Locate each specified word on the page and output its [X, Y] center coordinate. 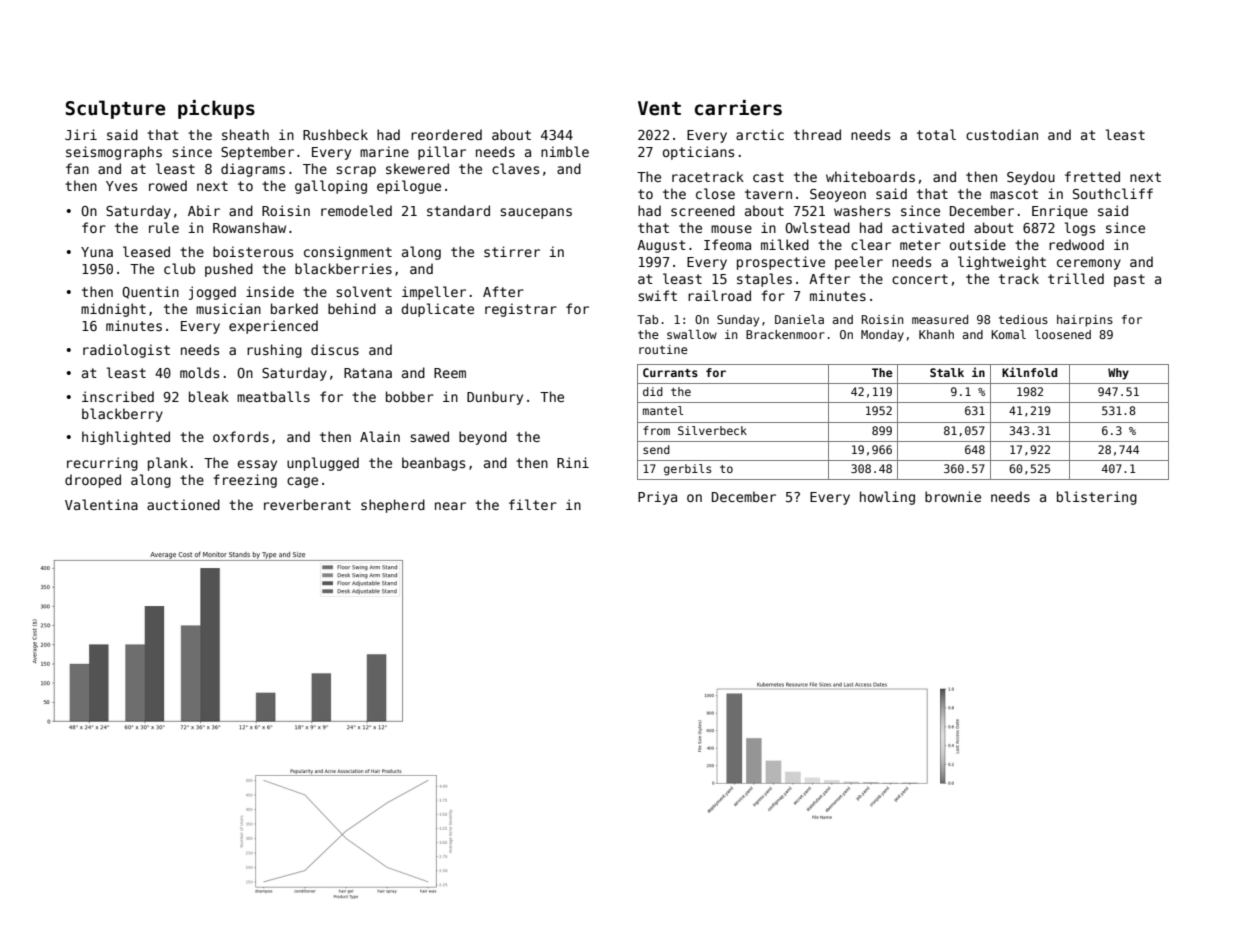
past [1129, 280]
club [179, 268]
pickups [216, 109]
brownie [953, 496]
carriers [738, 108]
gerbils [687, 470]
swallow [692, 334]
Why [1118, 374]
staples [764, 280]
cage [302, 482]
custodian [1002, 134]
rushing [274, 351]
